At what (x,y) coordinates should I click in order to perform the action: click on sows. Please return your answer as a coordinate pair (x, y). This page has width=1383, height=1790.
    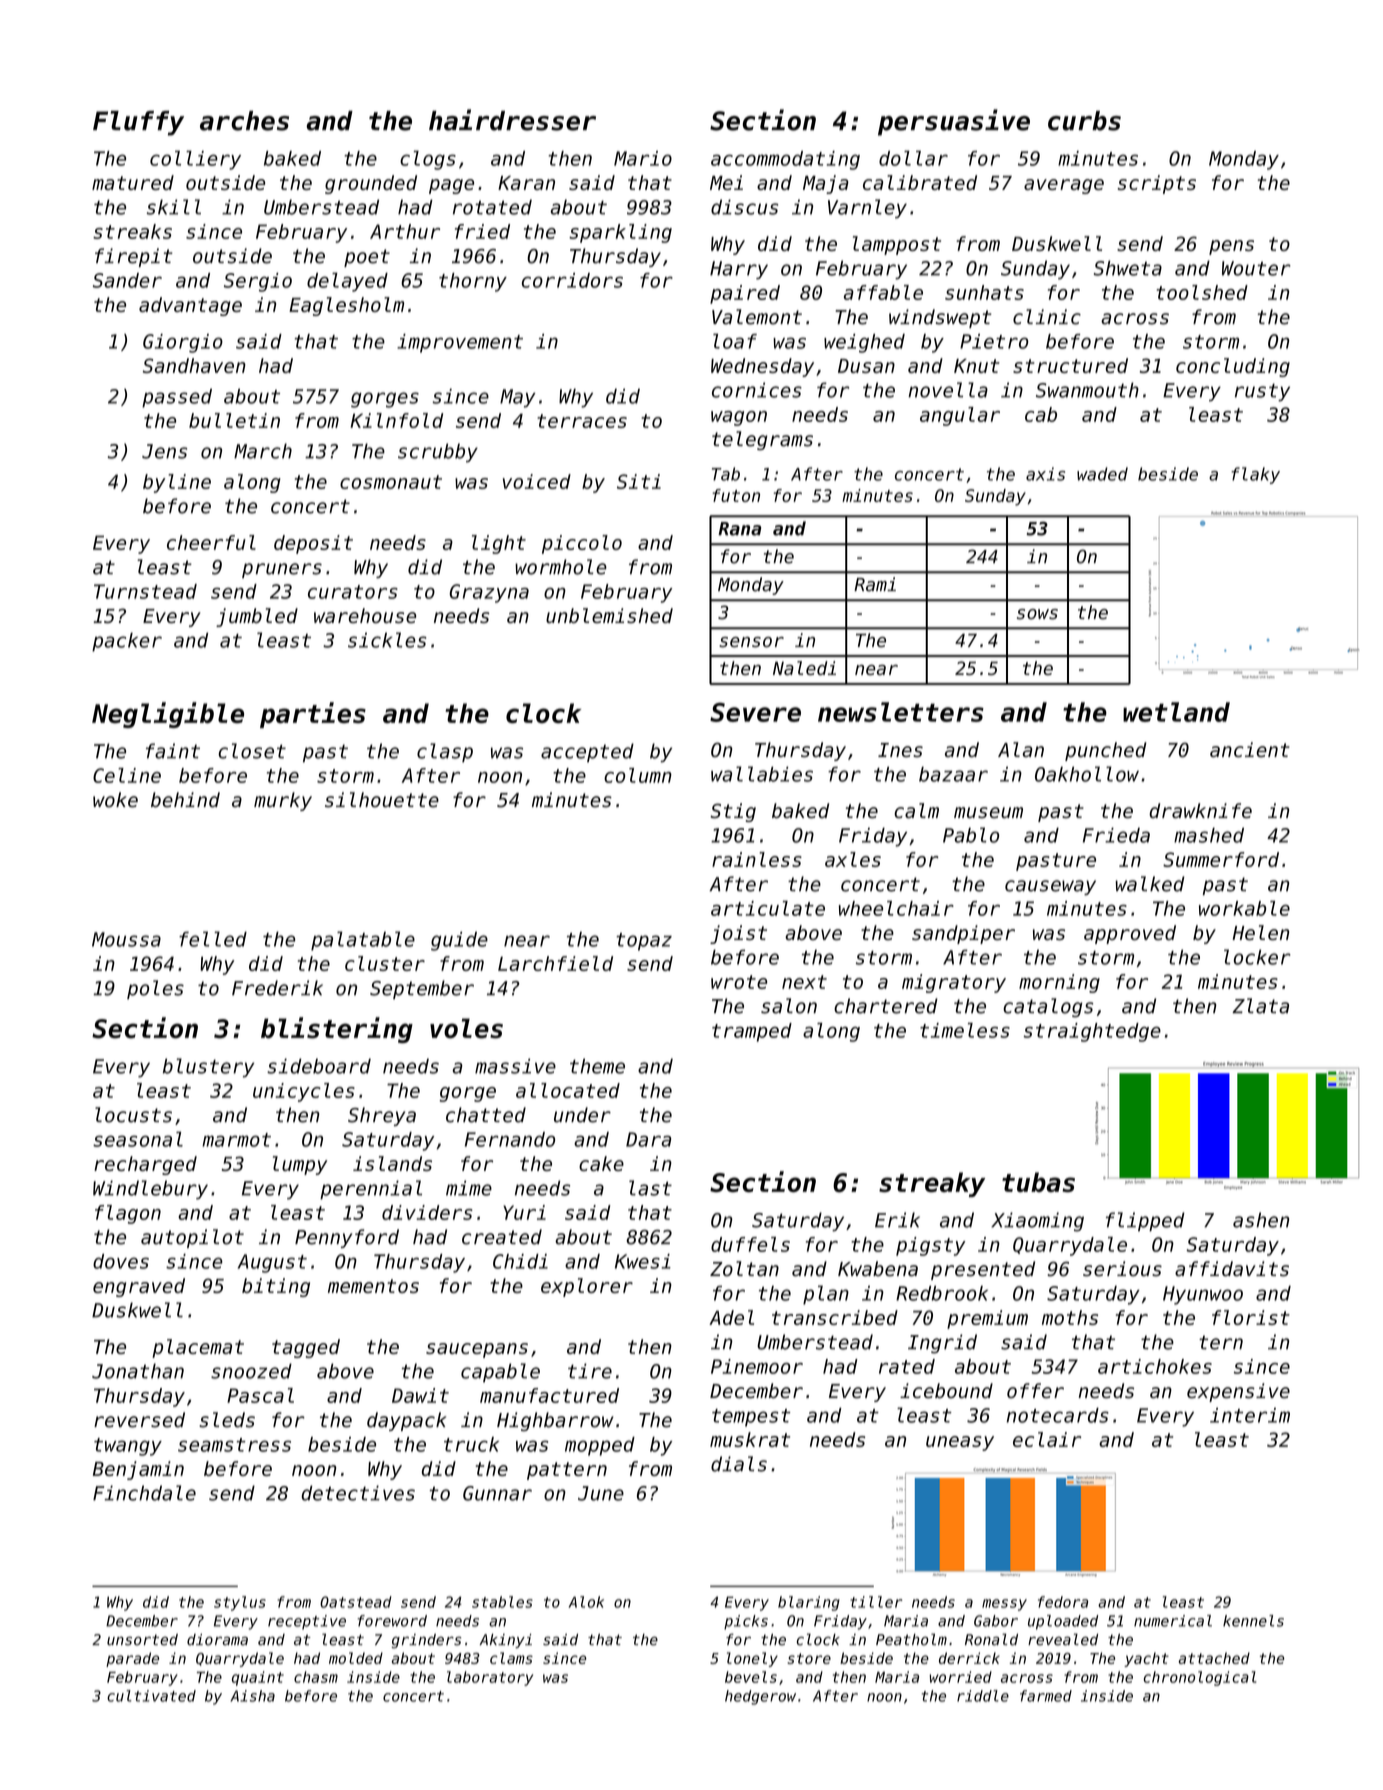
    Looking at the image, I should click on (1037, 614).
